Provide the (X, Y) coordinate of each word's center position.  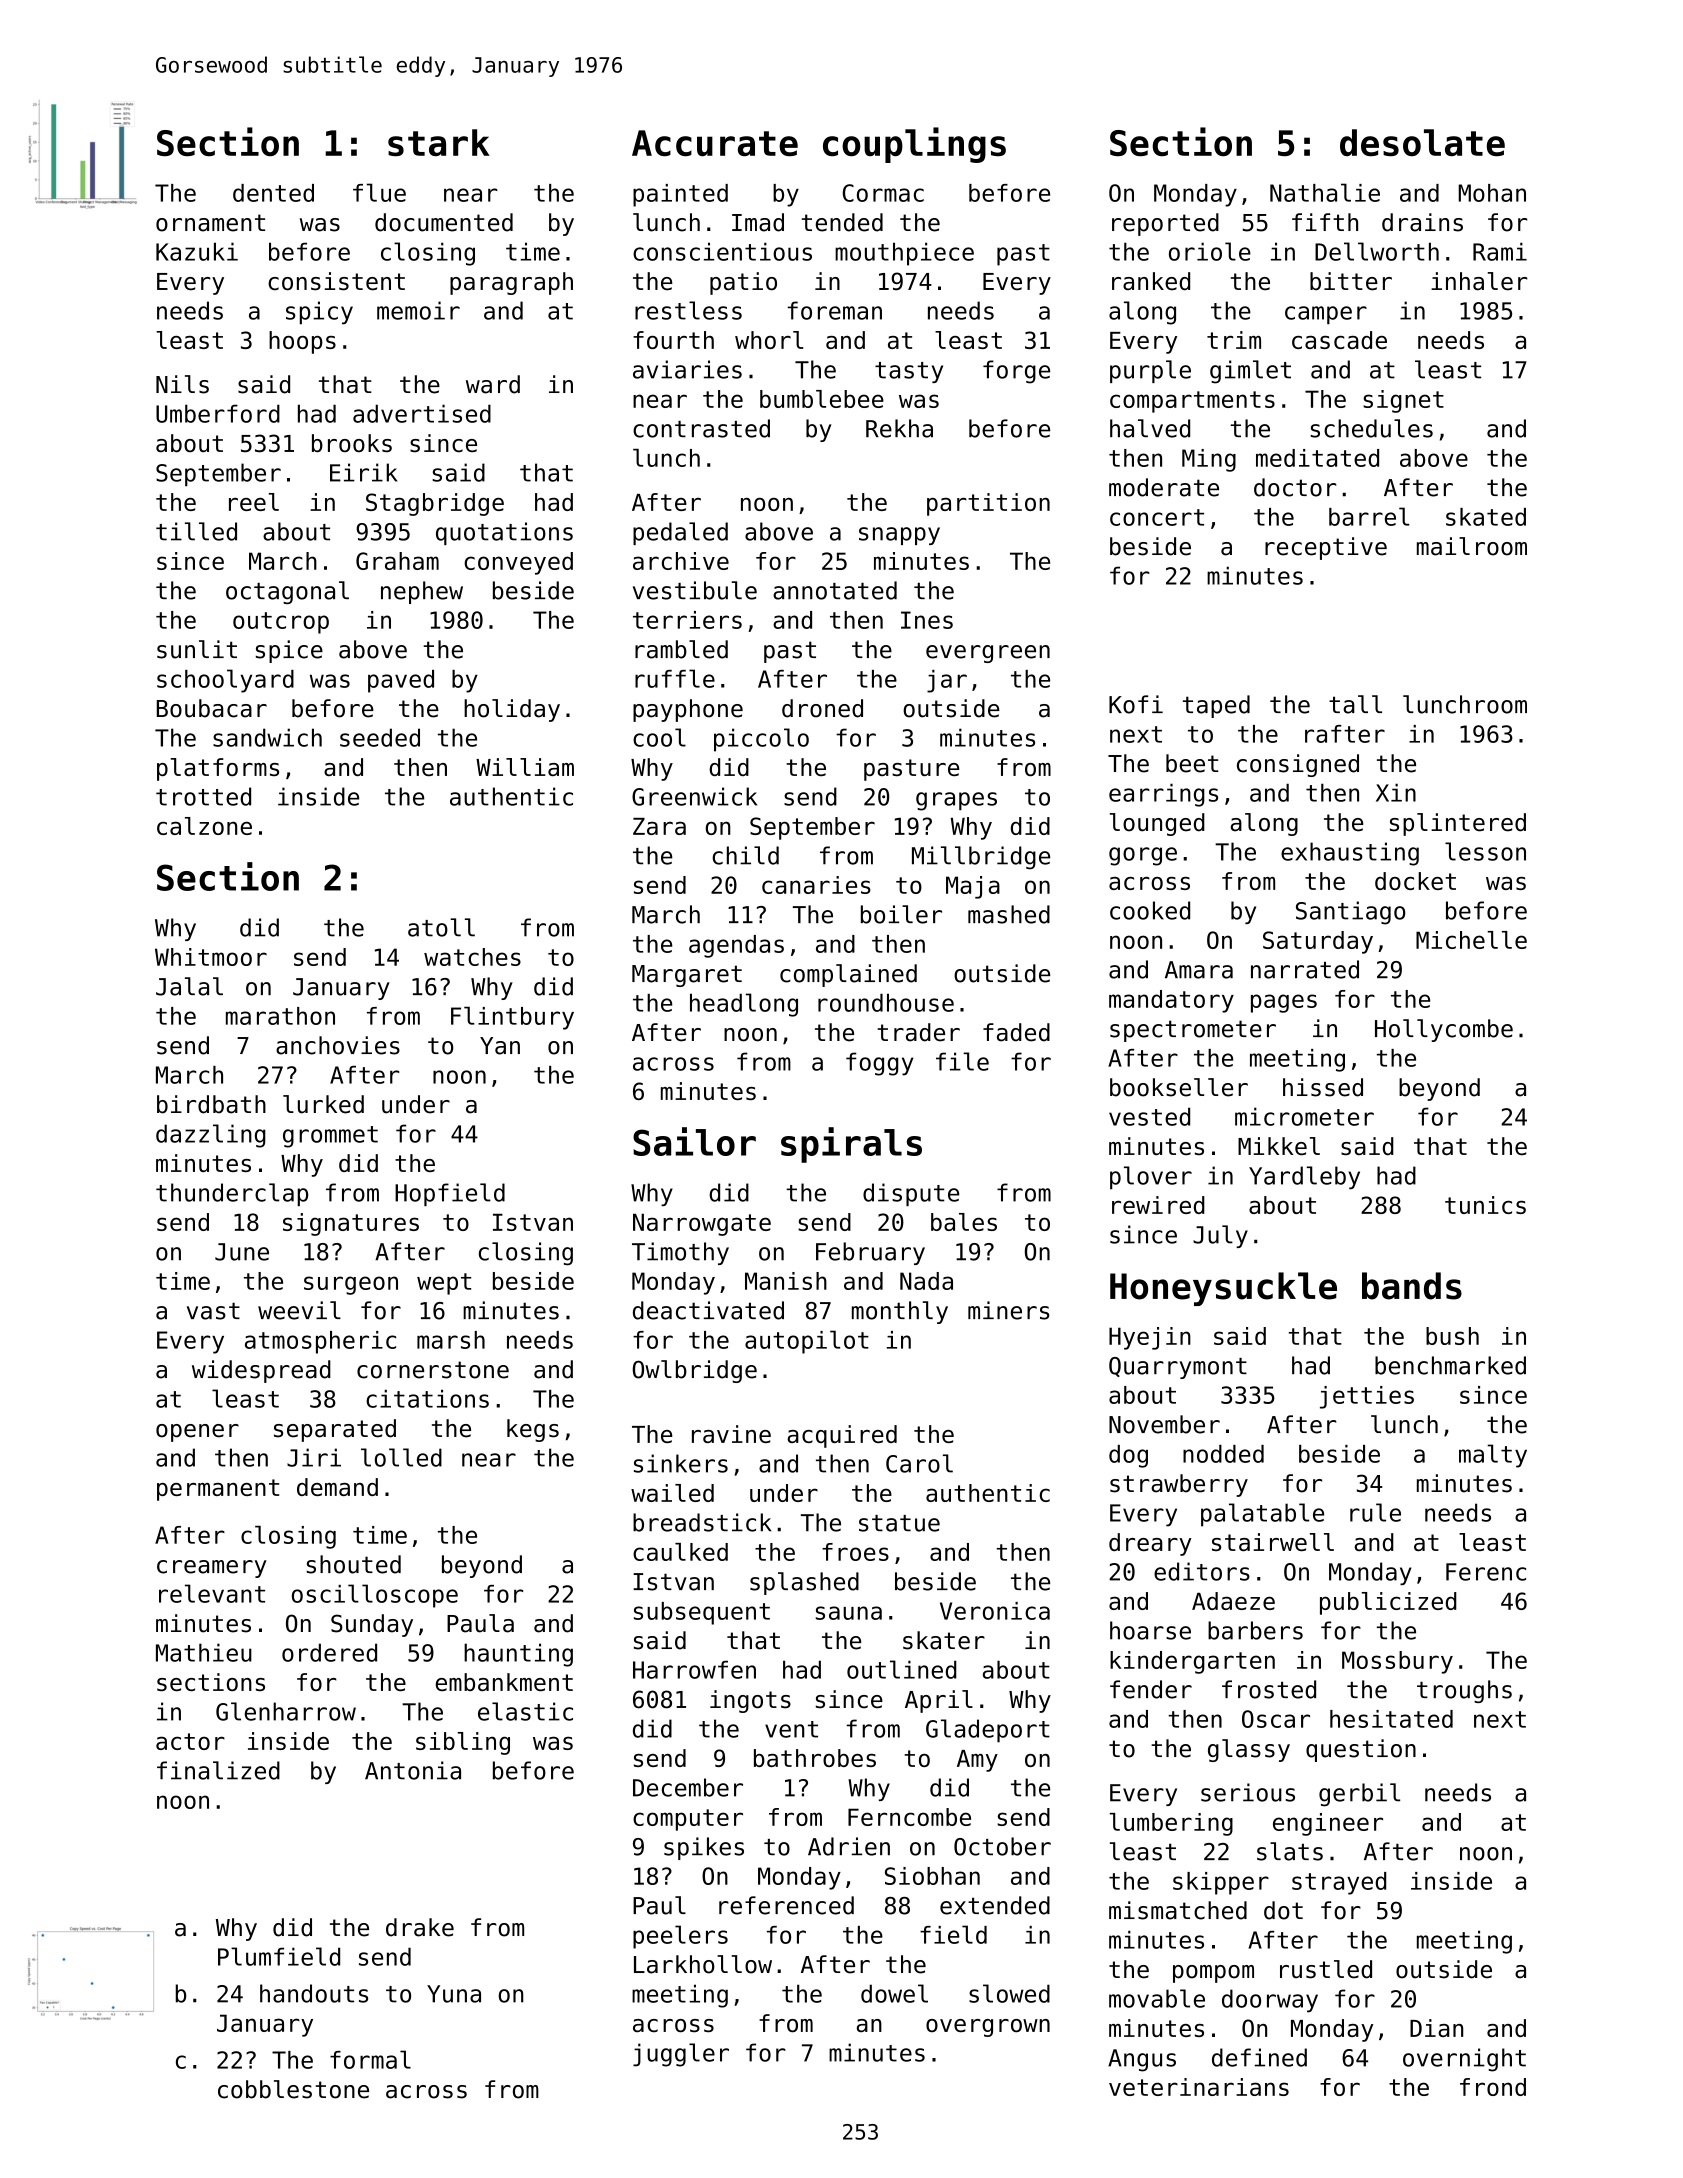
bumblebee (822, 399)
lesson (1485, 851)
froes (855, 1552)
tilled (196, 531)
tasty (909, 372)
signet (1403, 401)
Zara (659, 826)
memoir (418, 310)
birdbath (211, 1104)
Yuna (454, 1994)
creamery (212, 1569)
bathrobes (815, 1758)
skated (1486, 517)
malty (1493, 1456)
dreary (1150, 1544)
